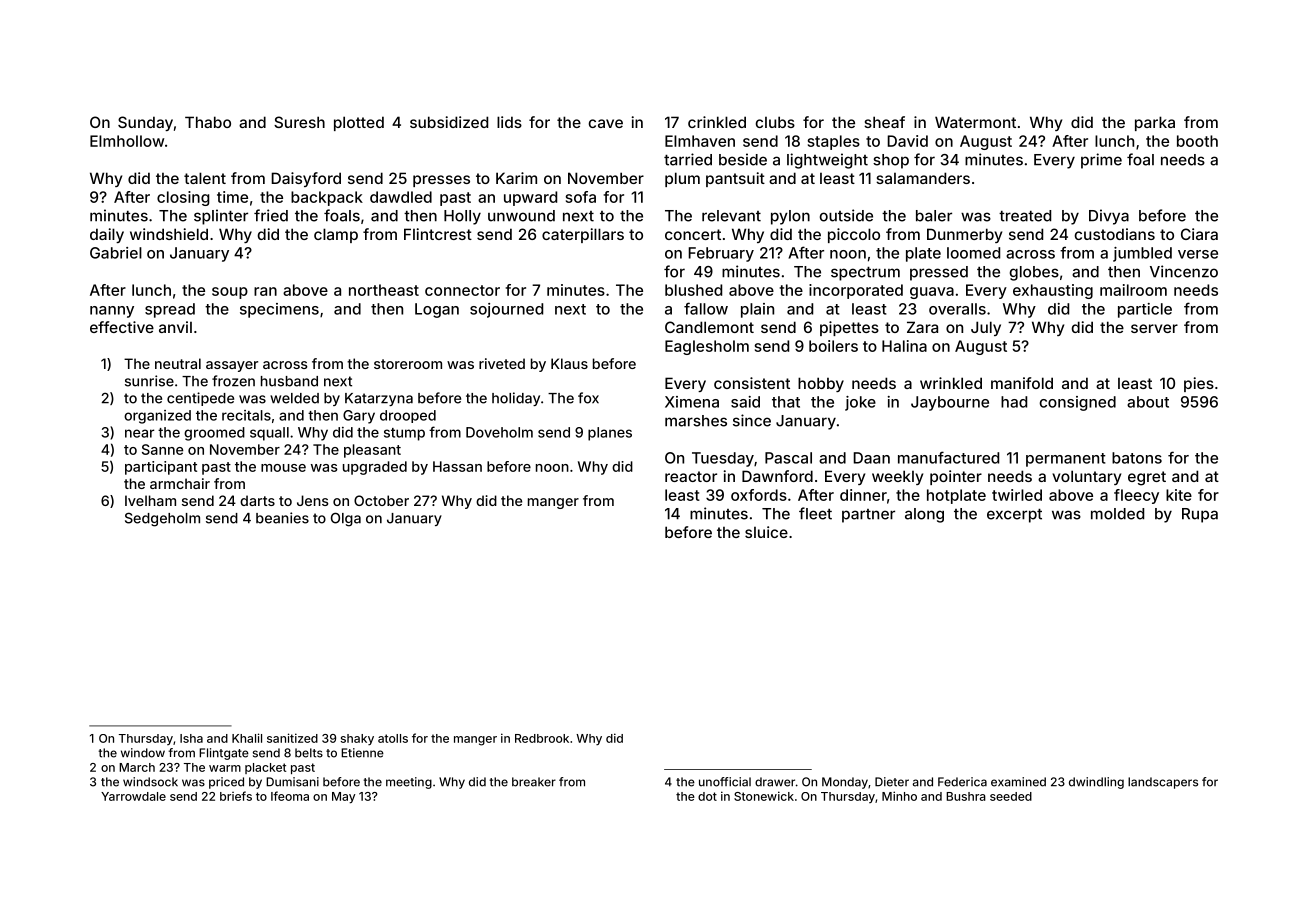  What do you see at coordinates (569, 363) in the image?
I see `Klaus` at bounding box center [569, 363].
